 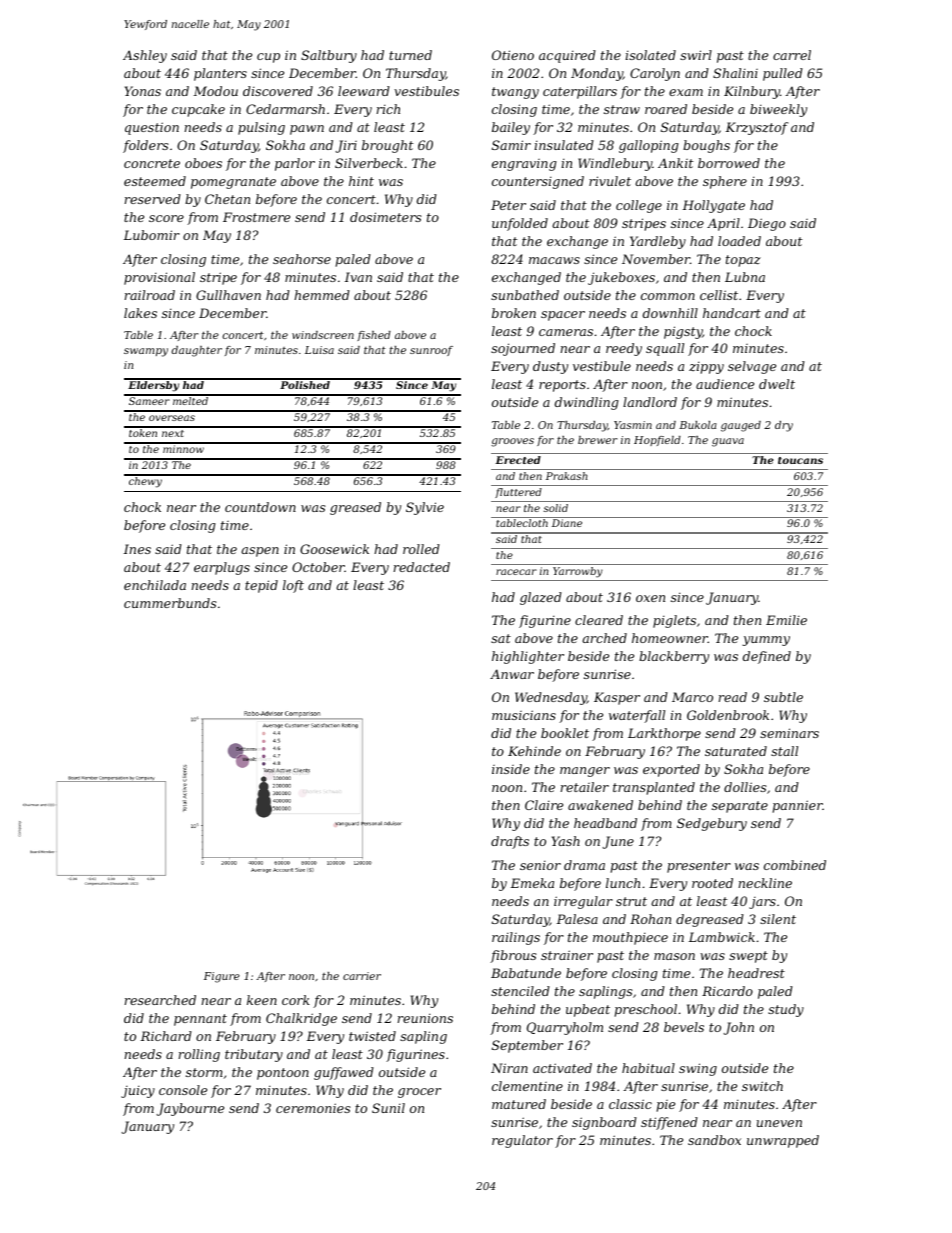 What do you see at coordinates (364, 91) in the screenshot?
I see `leeward` at bounding box center [364, 91].
